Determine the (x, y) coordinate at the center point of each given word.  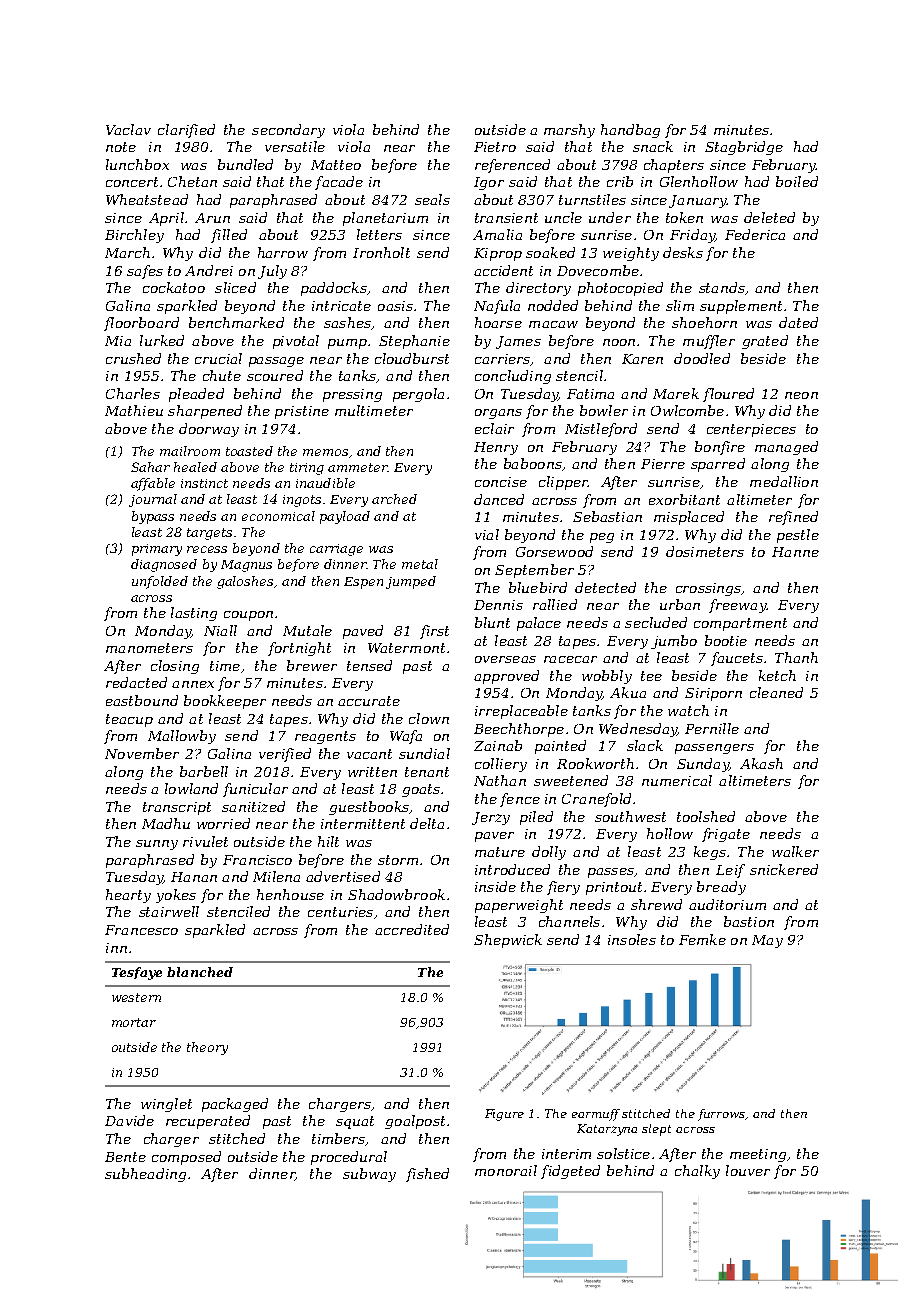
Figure (504, 1115)
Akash (761, 763)
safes (145, 272)
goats (421, 790)
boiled (797, 181)
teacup (129, 720)
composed (186, 1158)
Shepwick (508, 941)
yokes (176, 896)
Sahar (150, 467)
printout (614, 888)
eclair (494, 428)
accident (503, 270)
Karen (642, 359)
